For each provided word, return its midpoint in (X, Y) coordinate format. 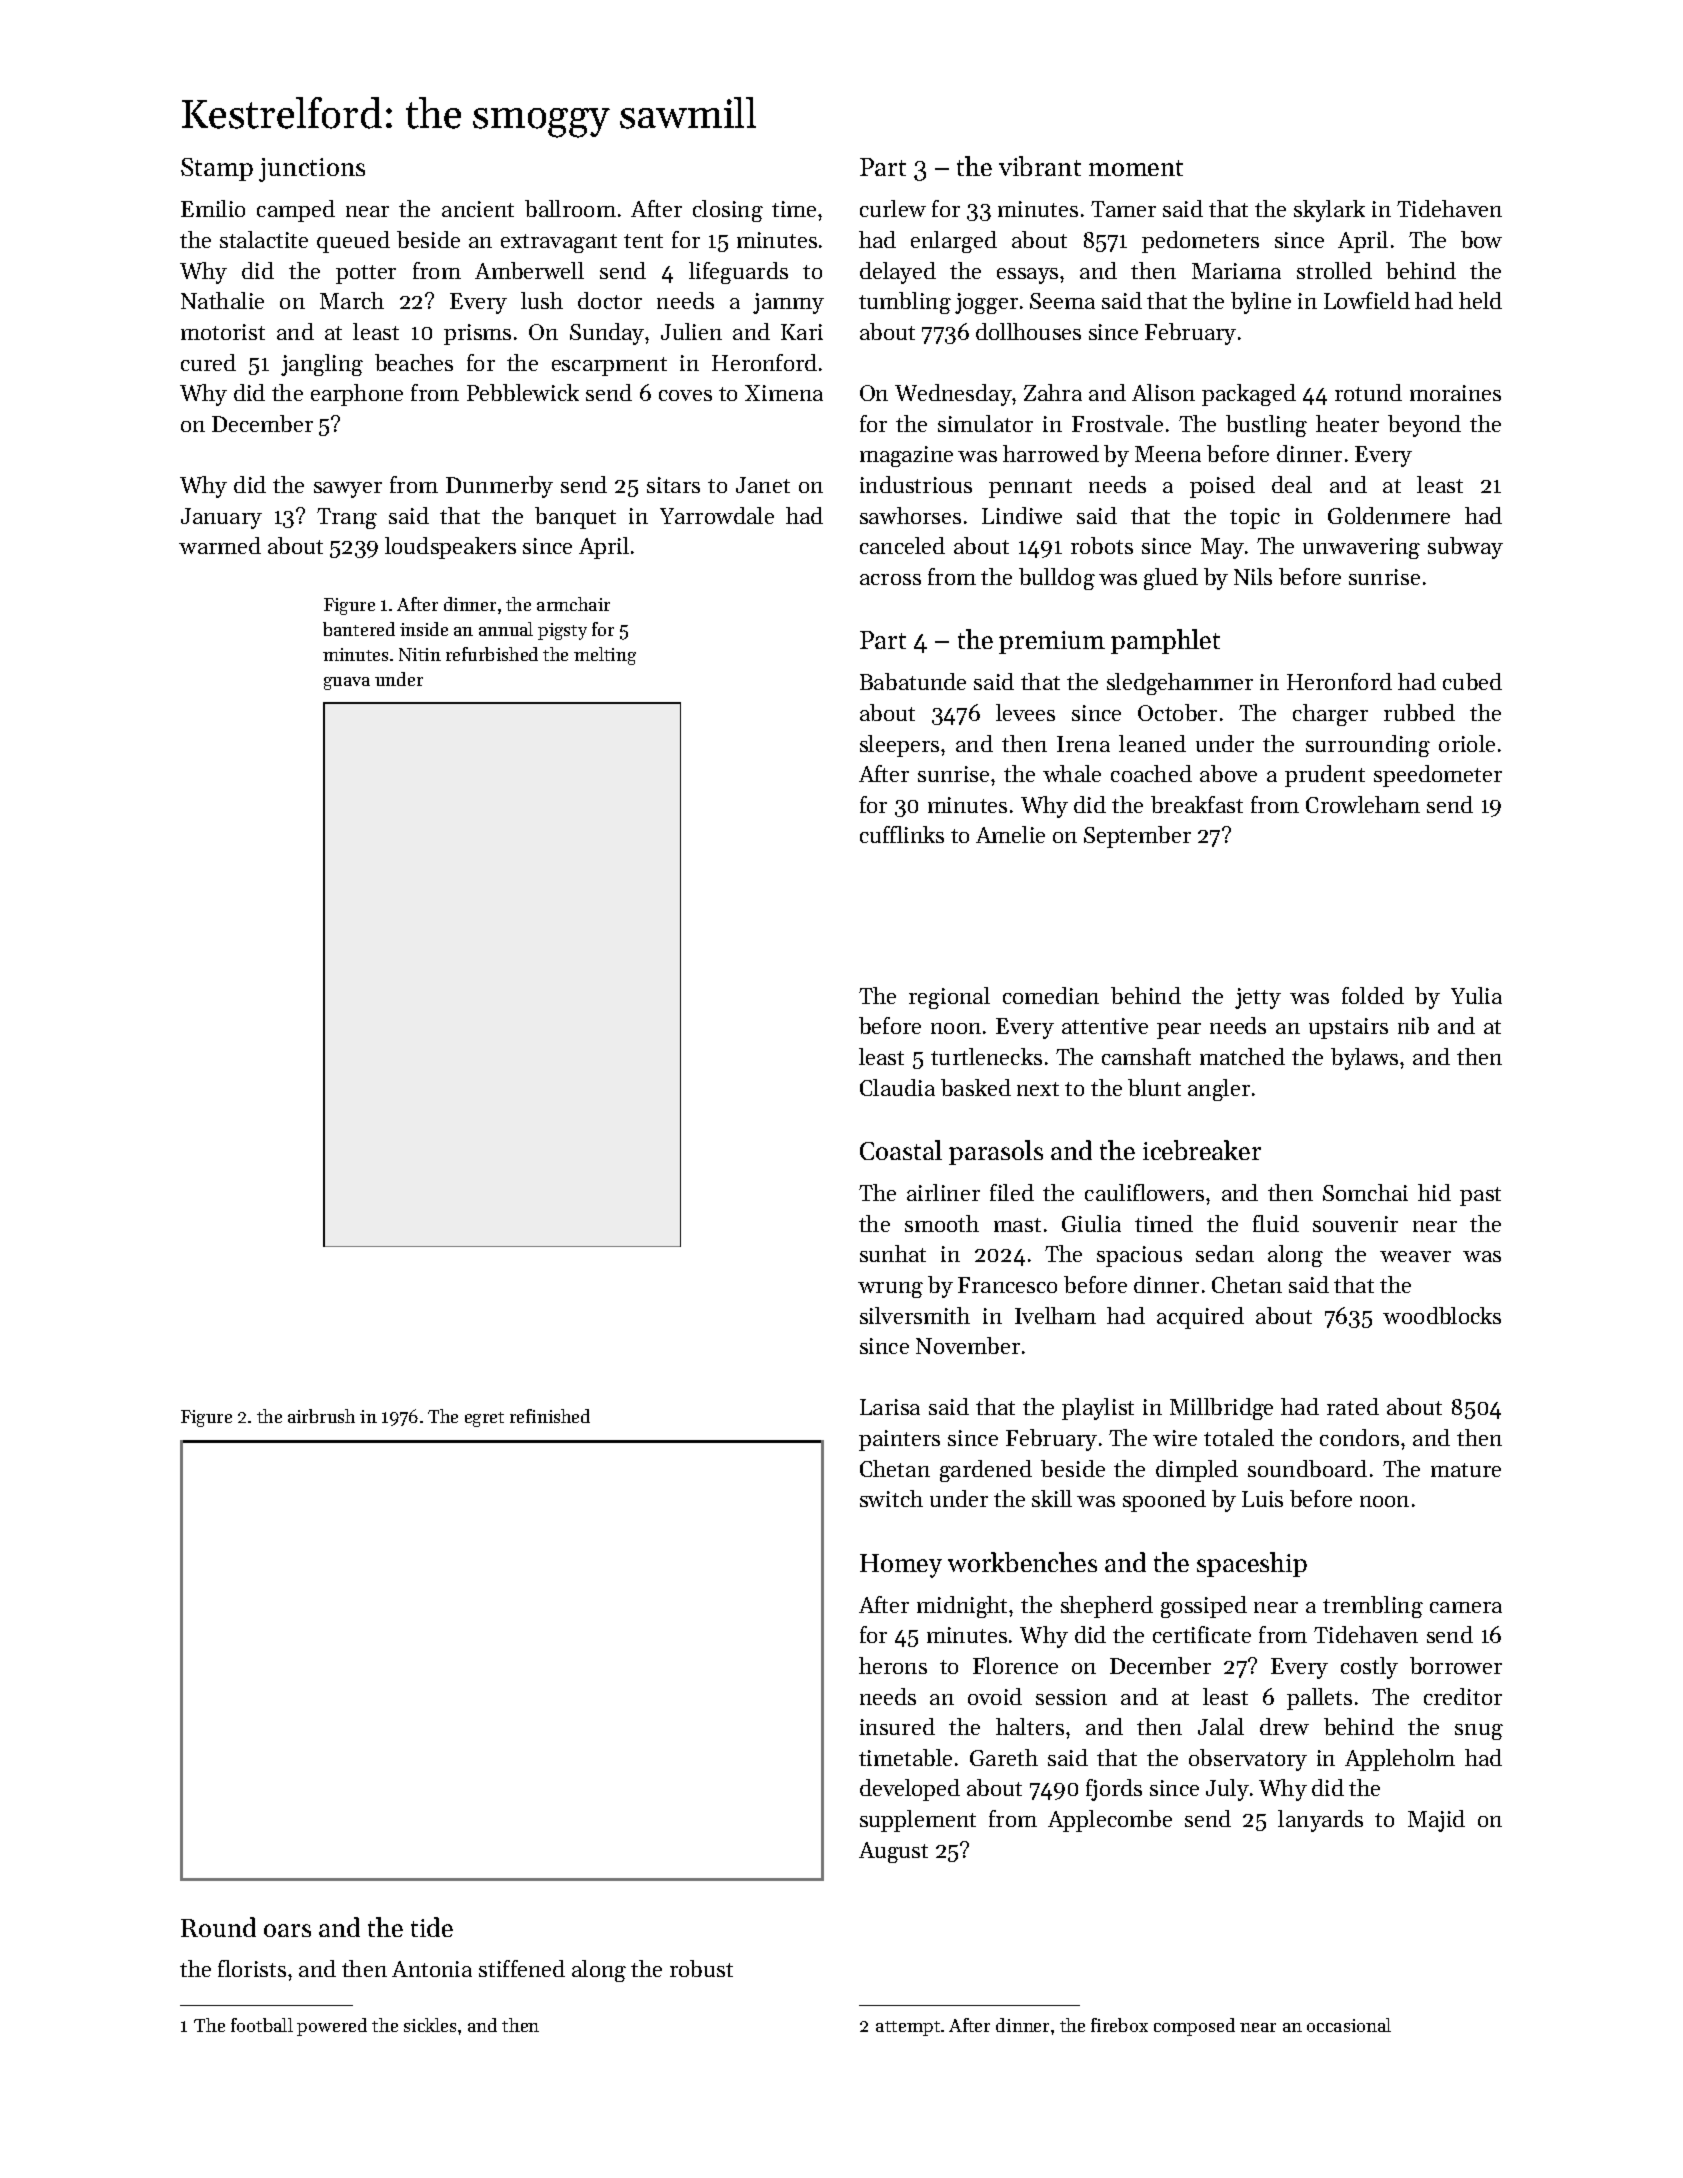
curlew (893, 208)
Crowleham (1363, 804)
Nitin (420, 654)
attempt (908, 2028)
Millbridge (1221, 1409)
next (1038, 1089)
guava (347, 683)
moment (1136, 168)
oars (287, 1930)
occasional (1349, 2025)
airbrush (321, 1416)
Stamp (217, 169)
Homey (901, 1566)
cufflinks (902, 834)
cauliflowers (1144, 1192)
